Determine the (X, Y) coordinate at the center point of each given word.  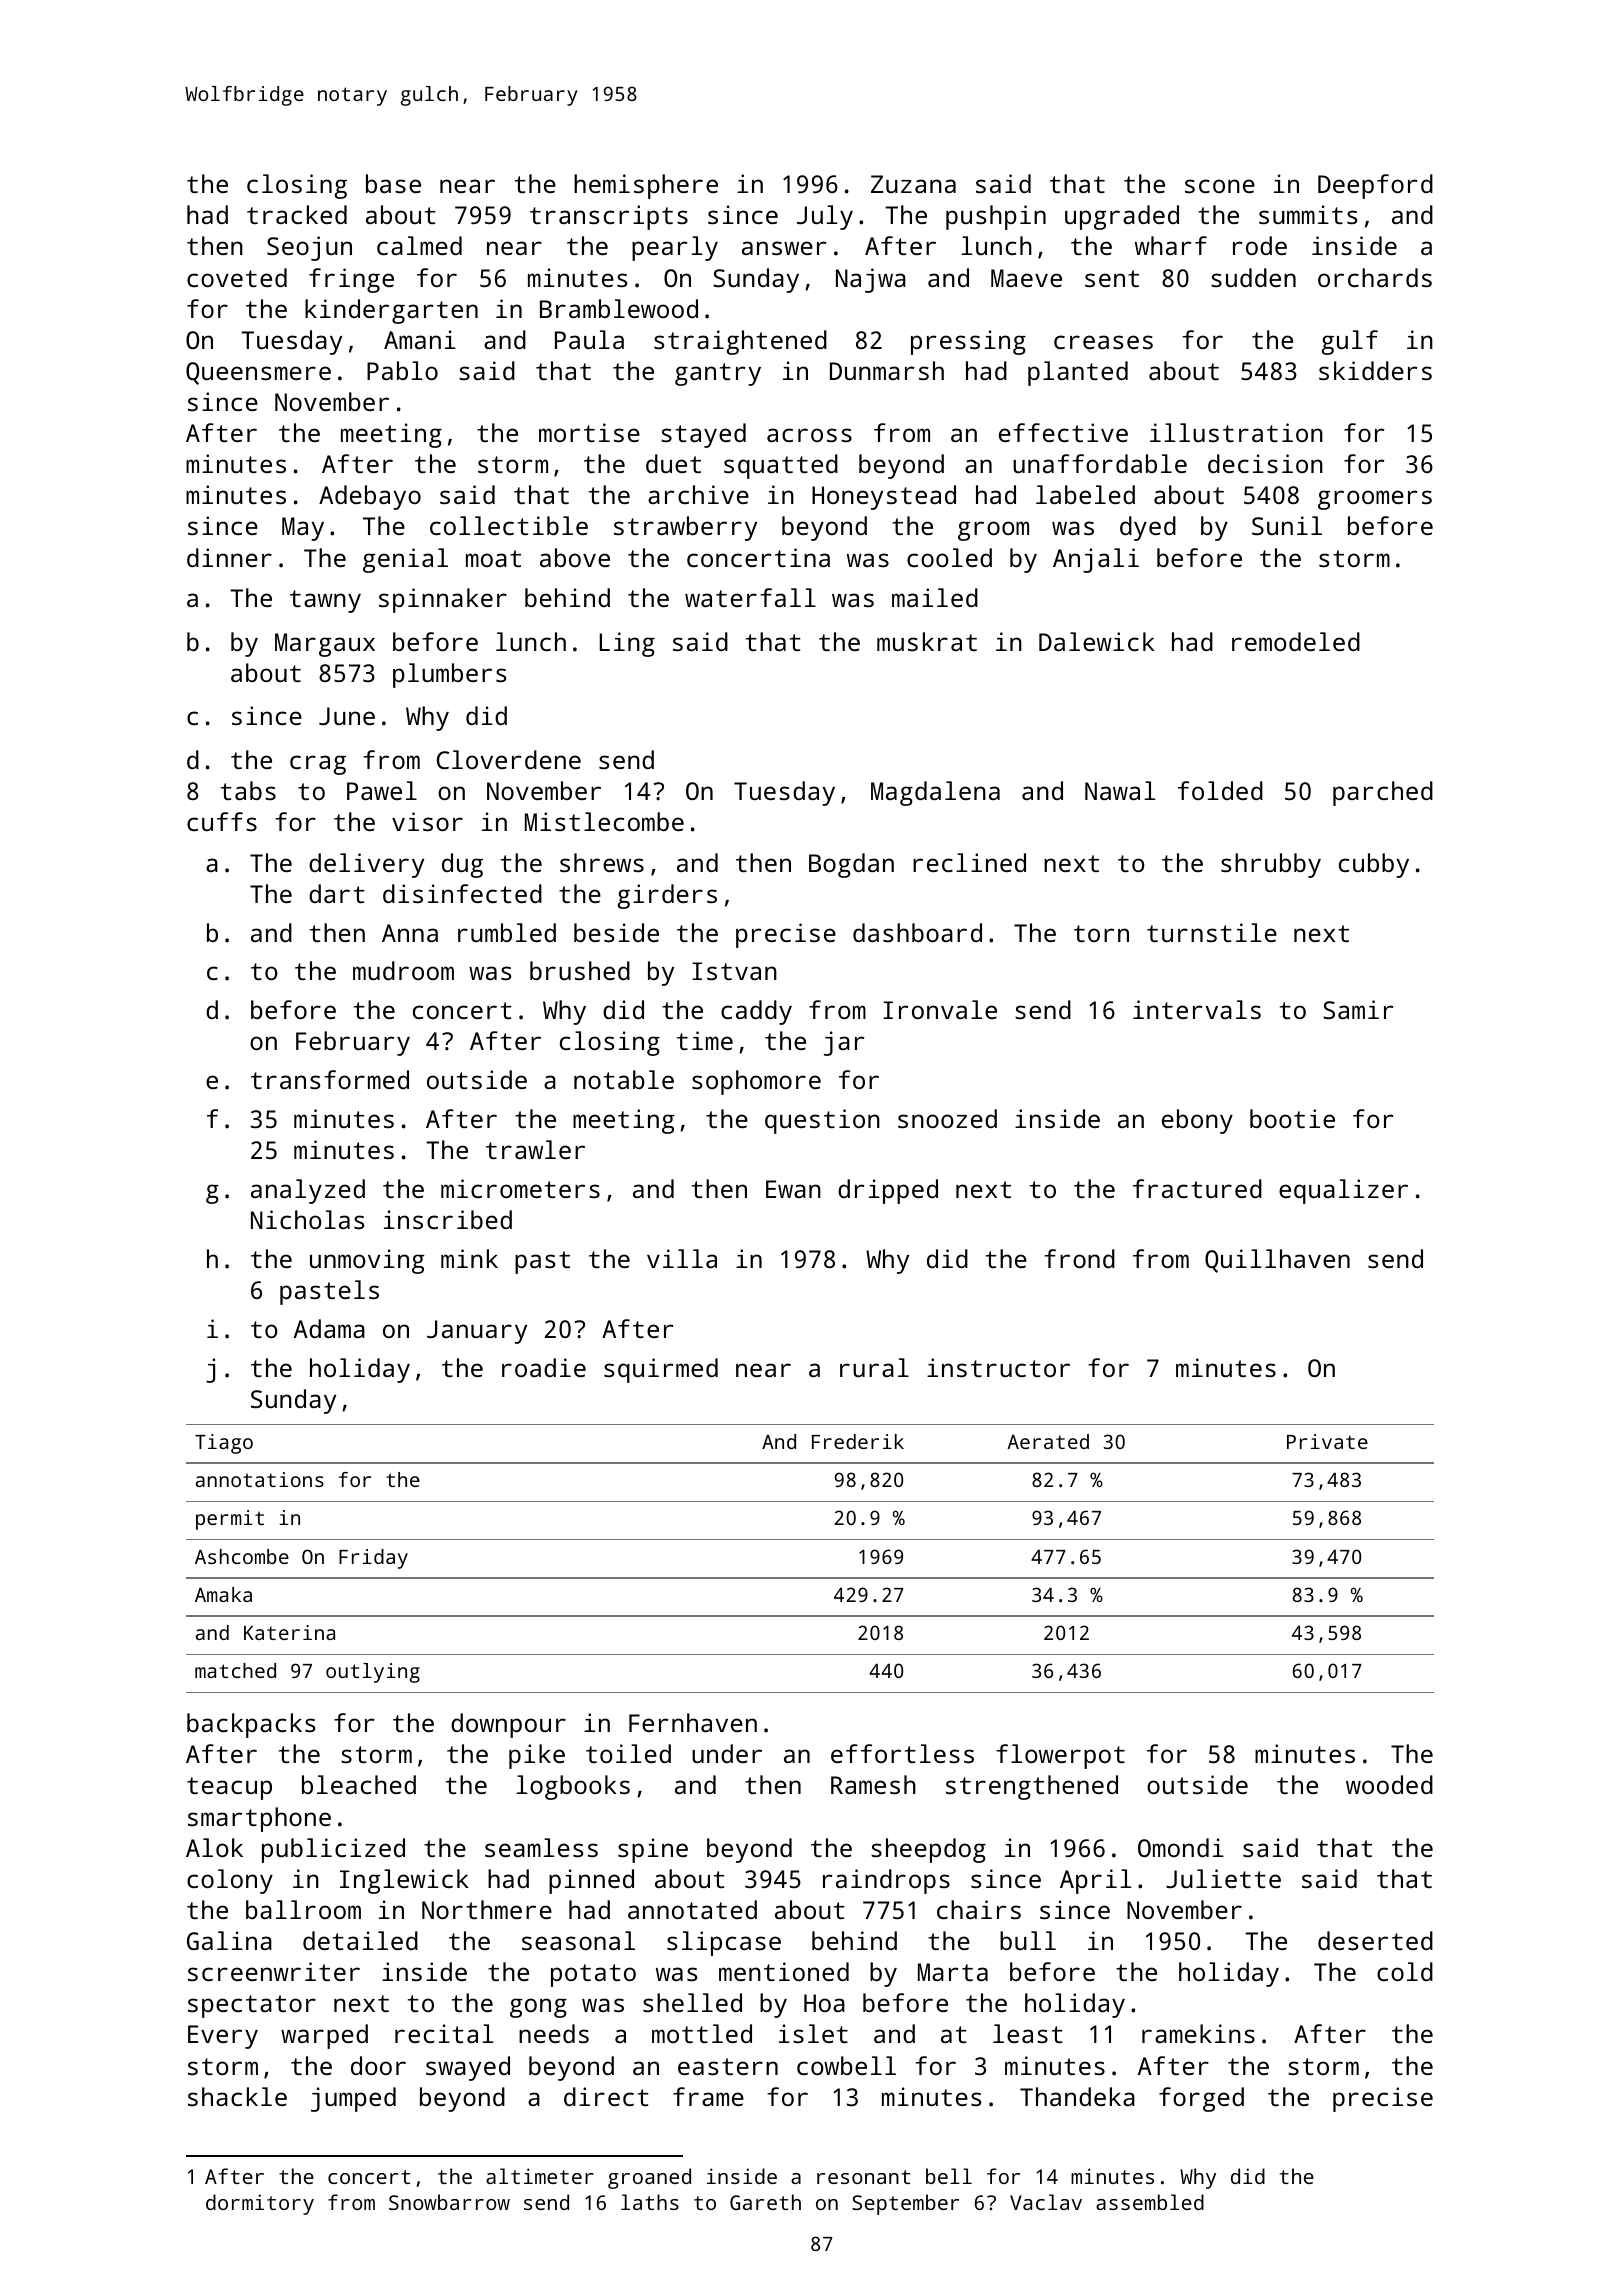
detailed (360, 1940)
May (303, 529)
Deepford (1375, 186)
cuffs (222, 821)
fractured (1197, 1188)
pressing (968, 342)
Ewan (793, 1189)
